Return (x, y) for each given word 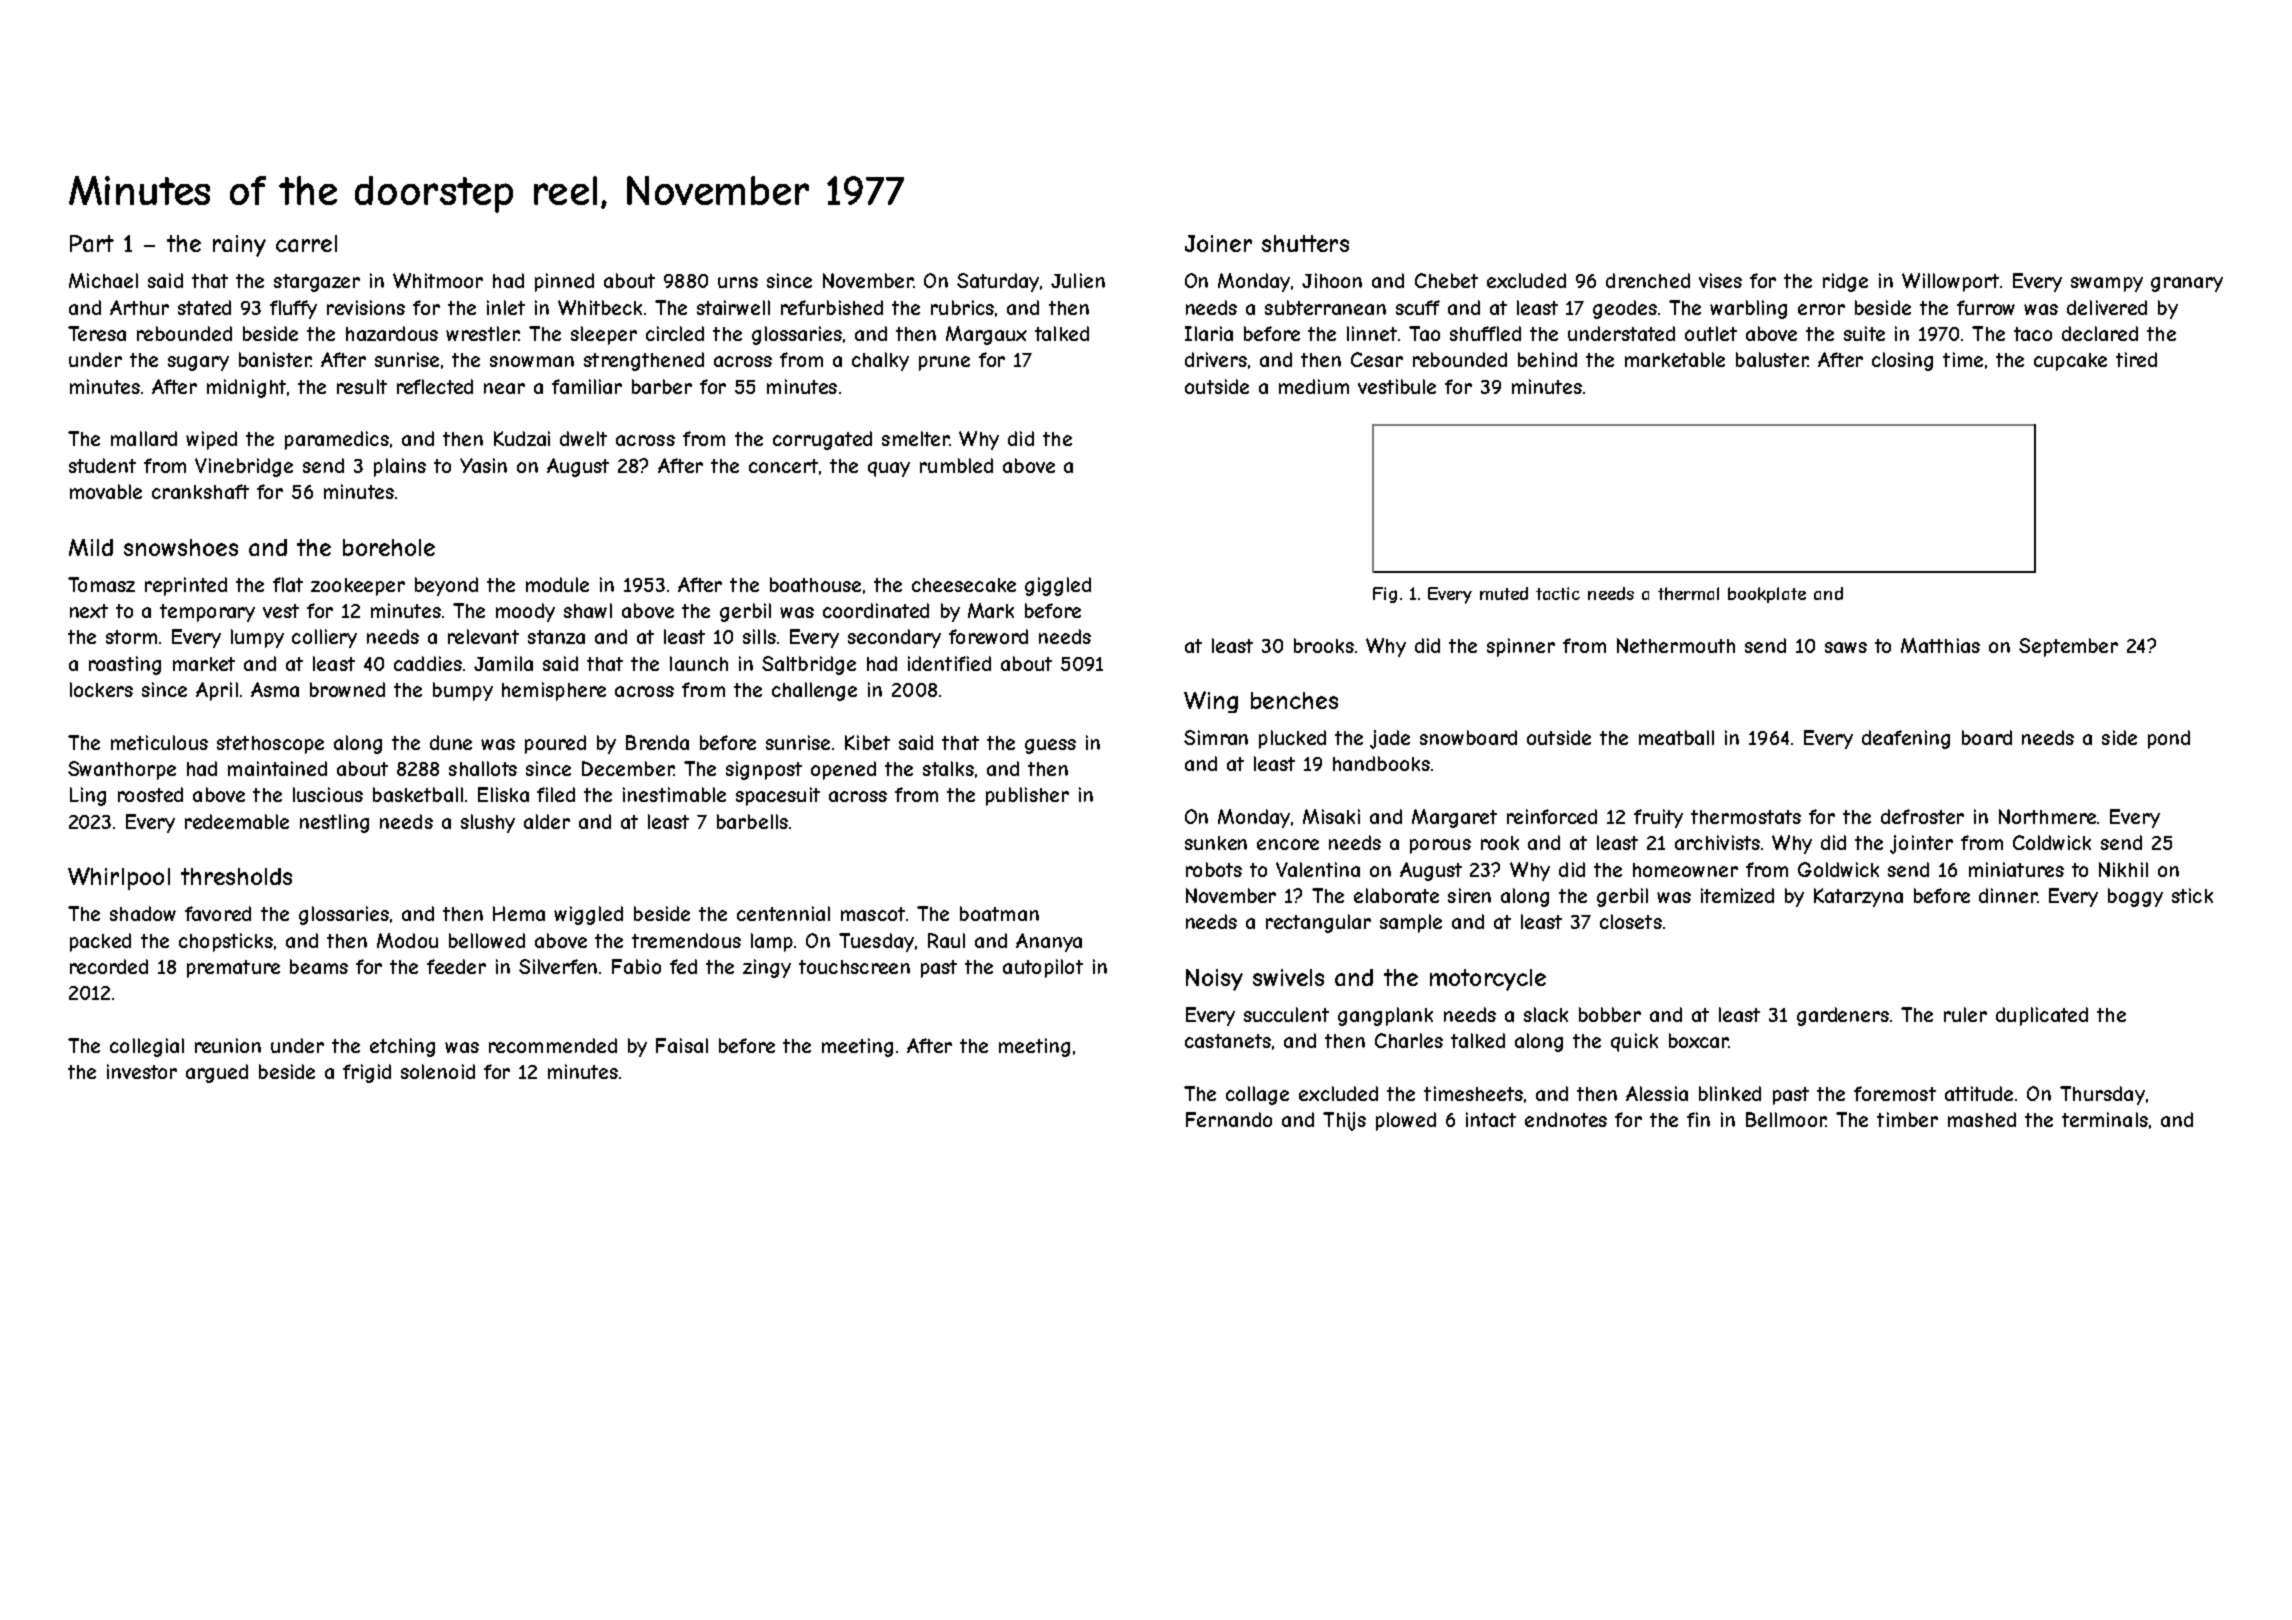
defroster (1922, 816)
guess (1050, 746)
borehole (389, 547)
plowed (1406, 1121)
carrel (306, 243)
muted (1504, 593)
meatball (1676, 737)
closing (1902, 361)
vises (1720, 280)
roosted (150, 794)
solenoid (438, 1071)
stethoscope (270, 745)
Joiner (1218, 243)
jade (1390, 739)
